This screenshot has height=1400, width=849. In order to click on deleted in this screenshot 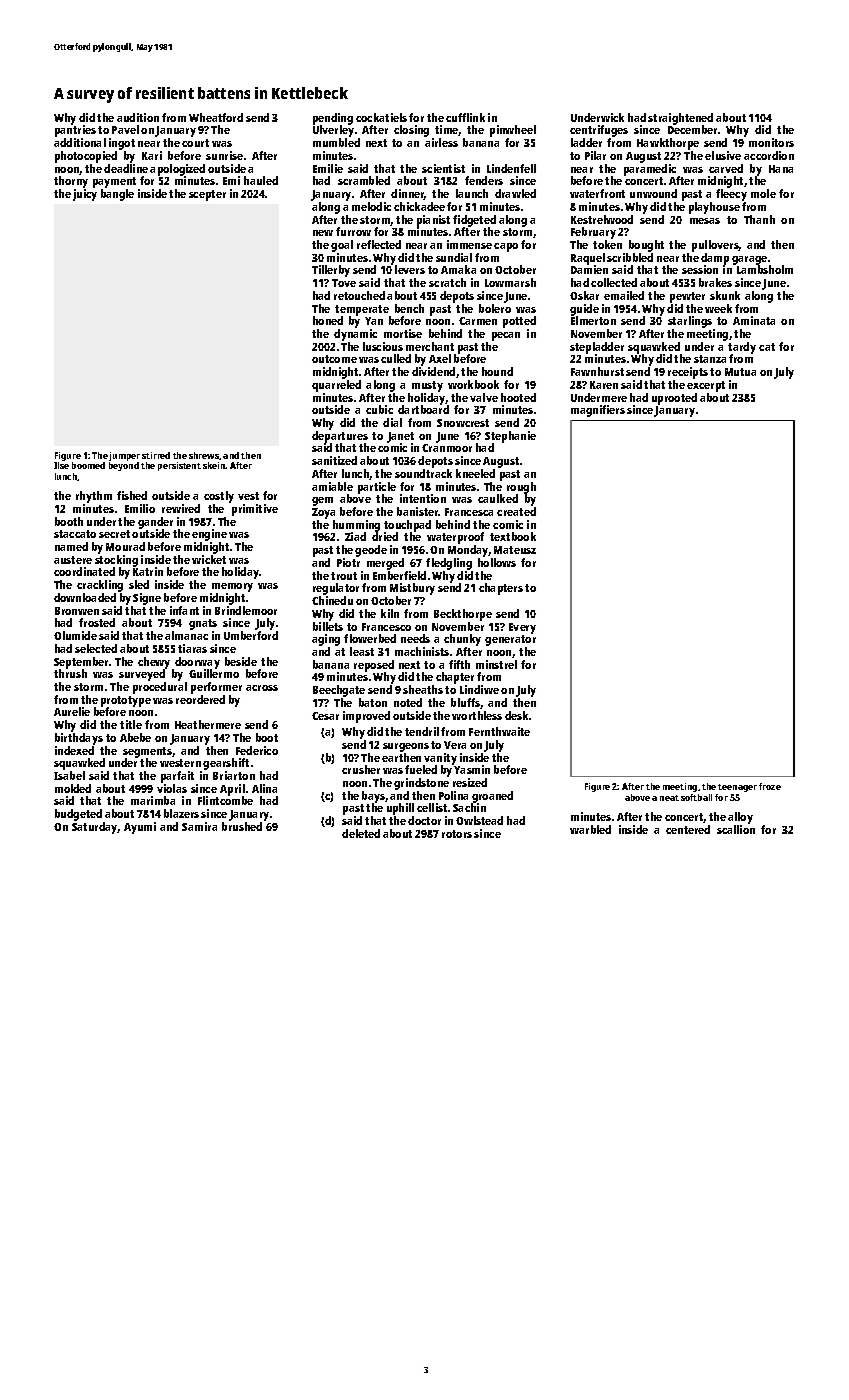, I will do `click(361, 833)`.
